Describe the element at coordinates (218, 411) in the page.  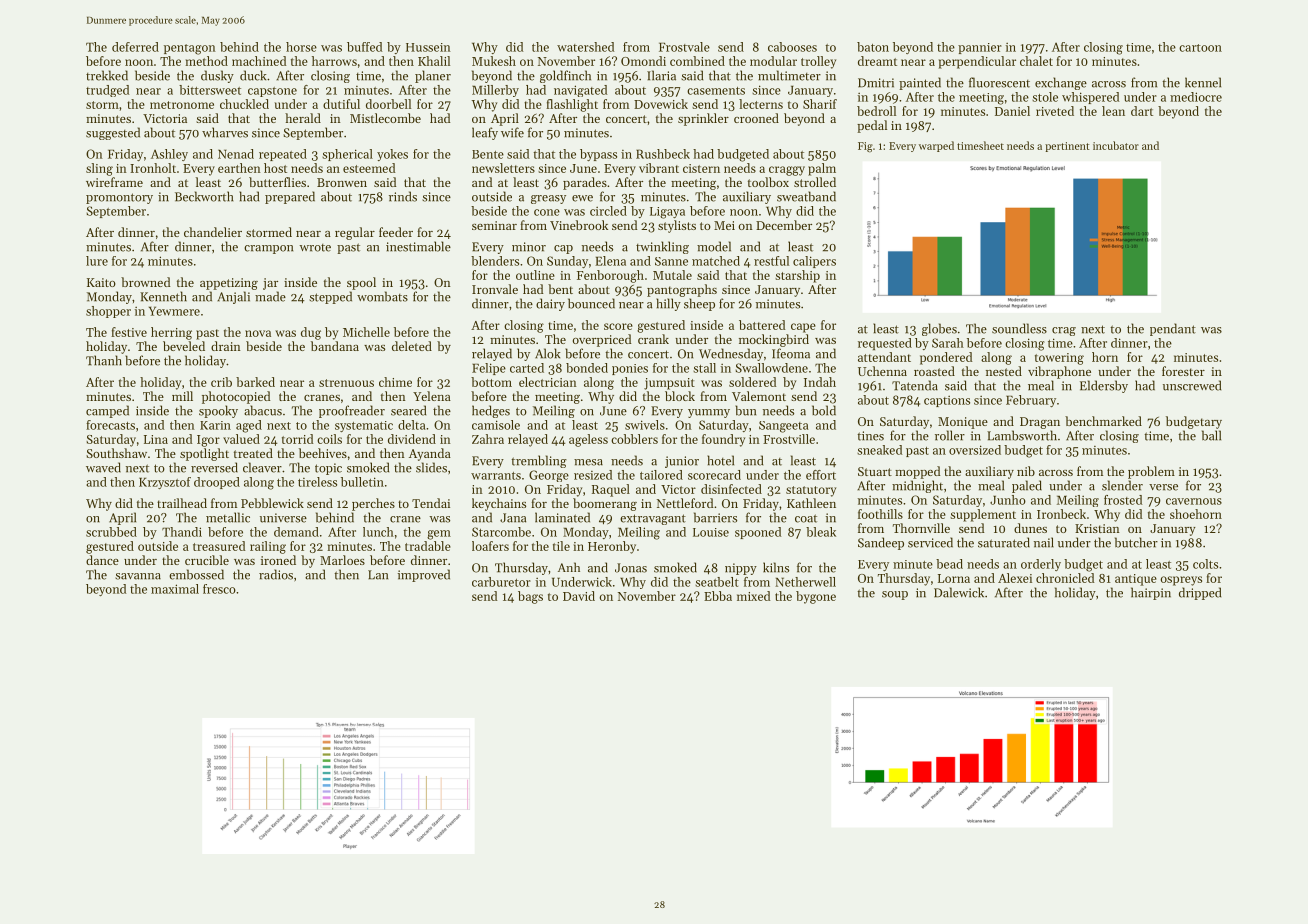
I see `spooky` at that location.
